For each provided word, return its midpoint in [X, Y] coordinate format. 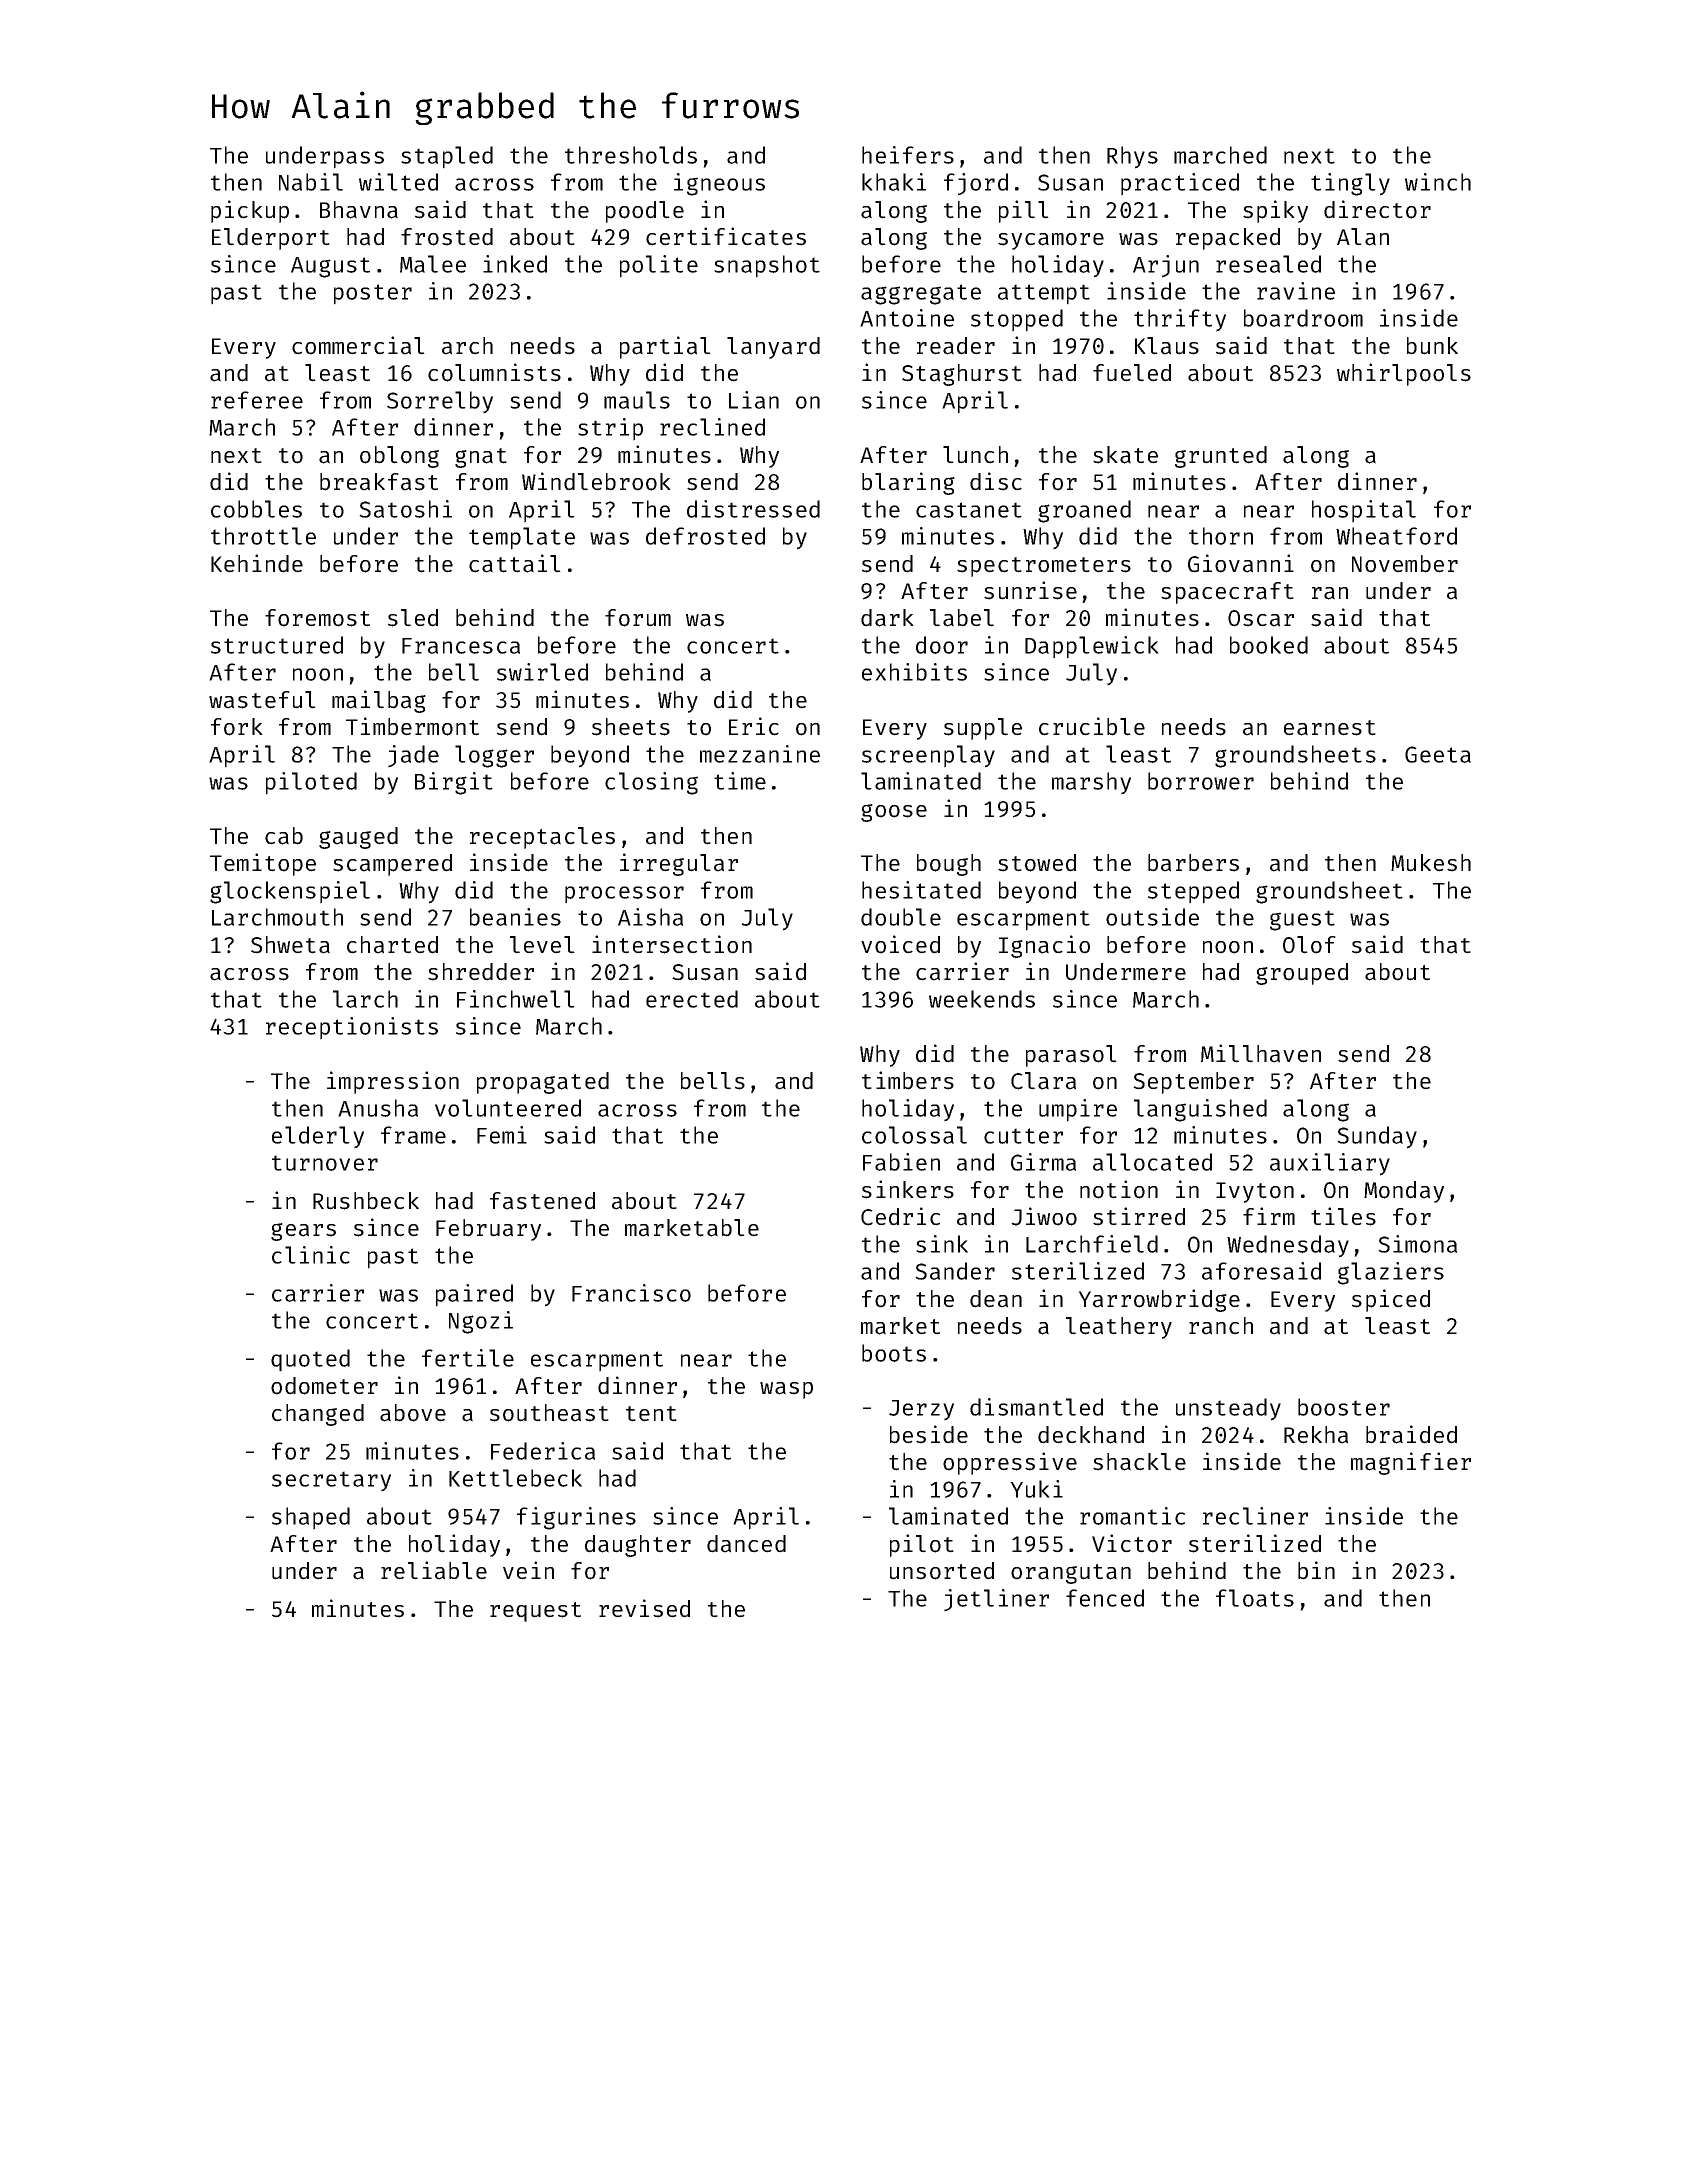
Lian [754, 400]
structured [277, 645]
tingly [1350, 184]
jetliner [996, 1600]
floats [1255, 1598]
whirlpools [1404, 374]
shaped [311, 1518]
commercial [358, 345]
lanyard [773, 348]
